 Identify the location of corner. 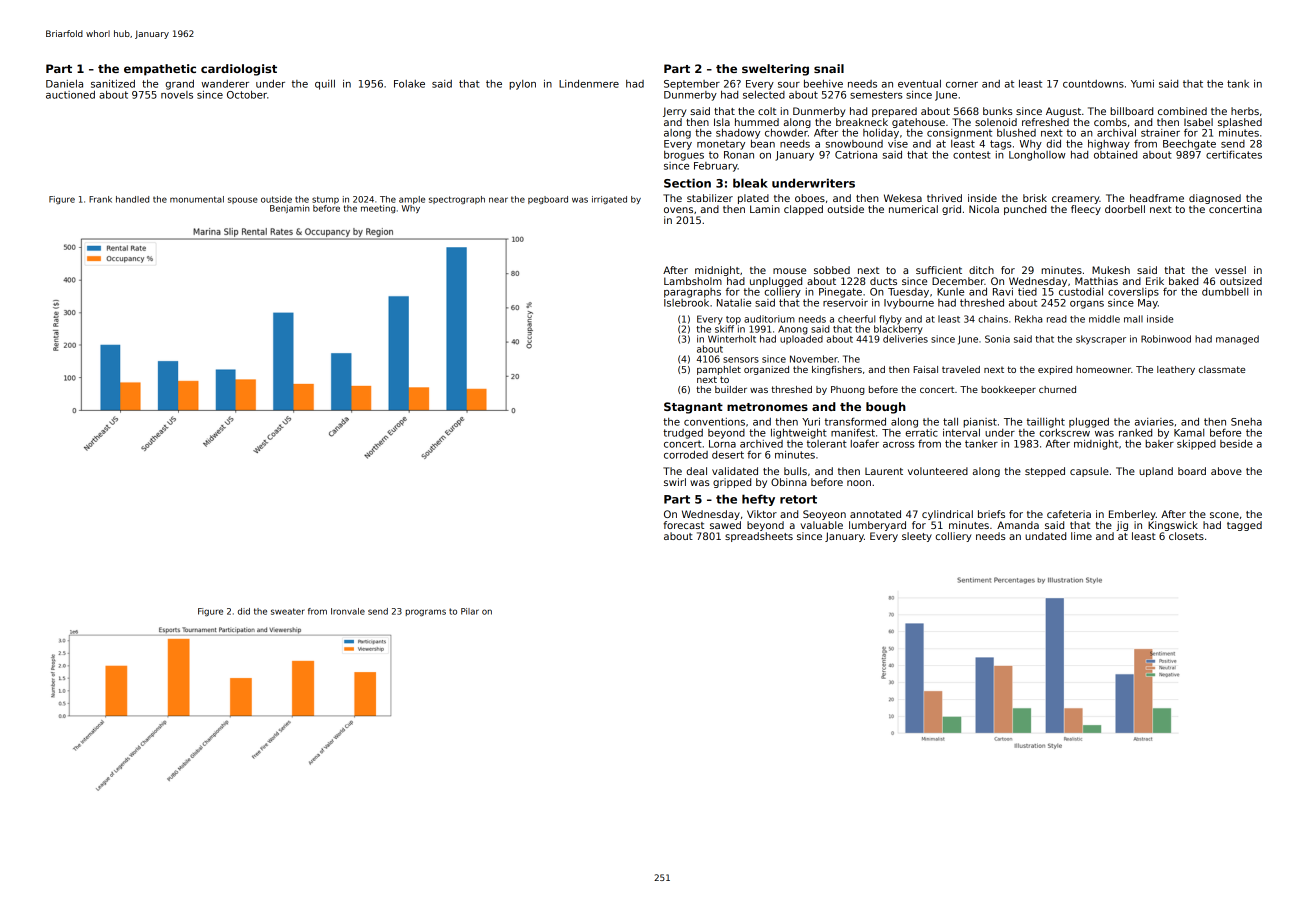
(962, 85).
